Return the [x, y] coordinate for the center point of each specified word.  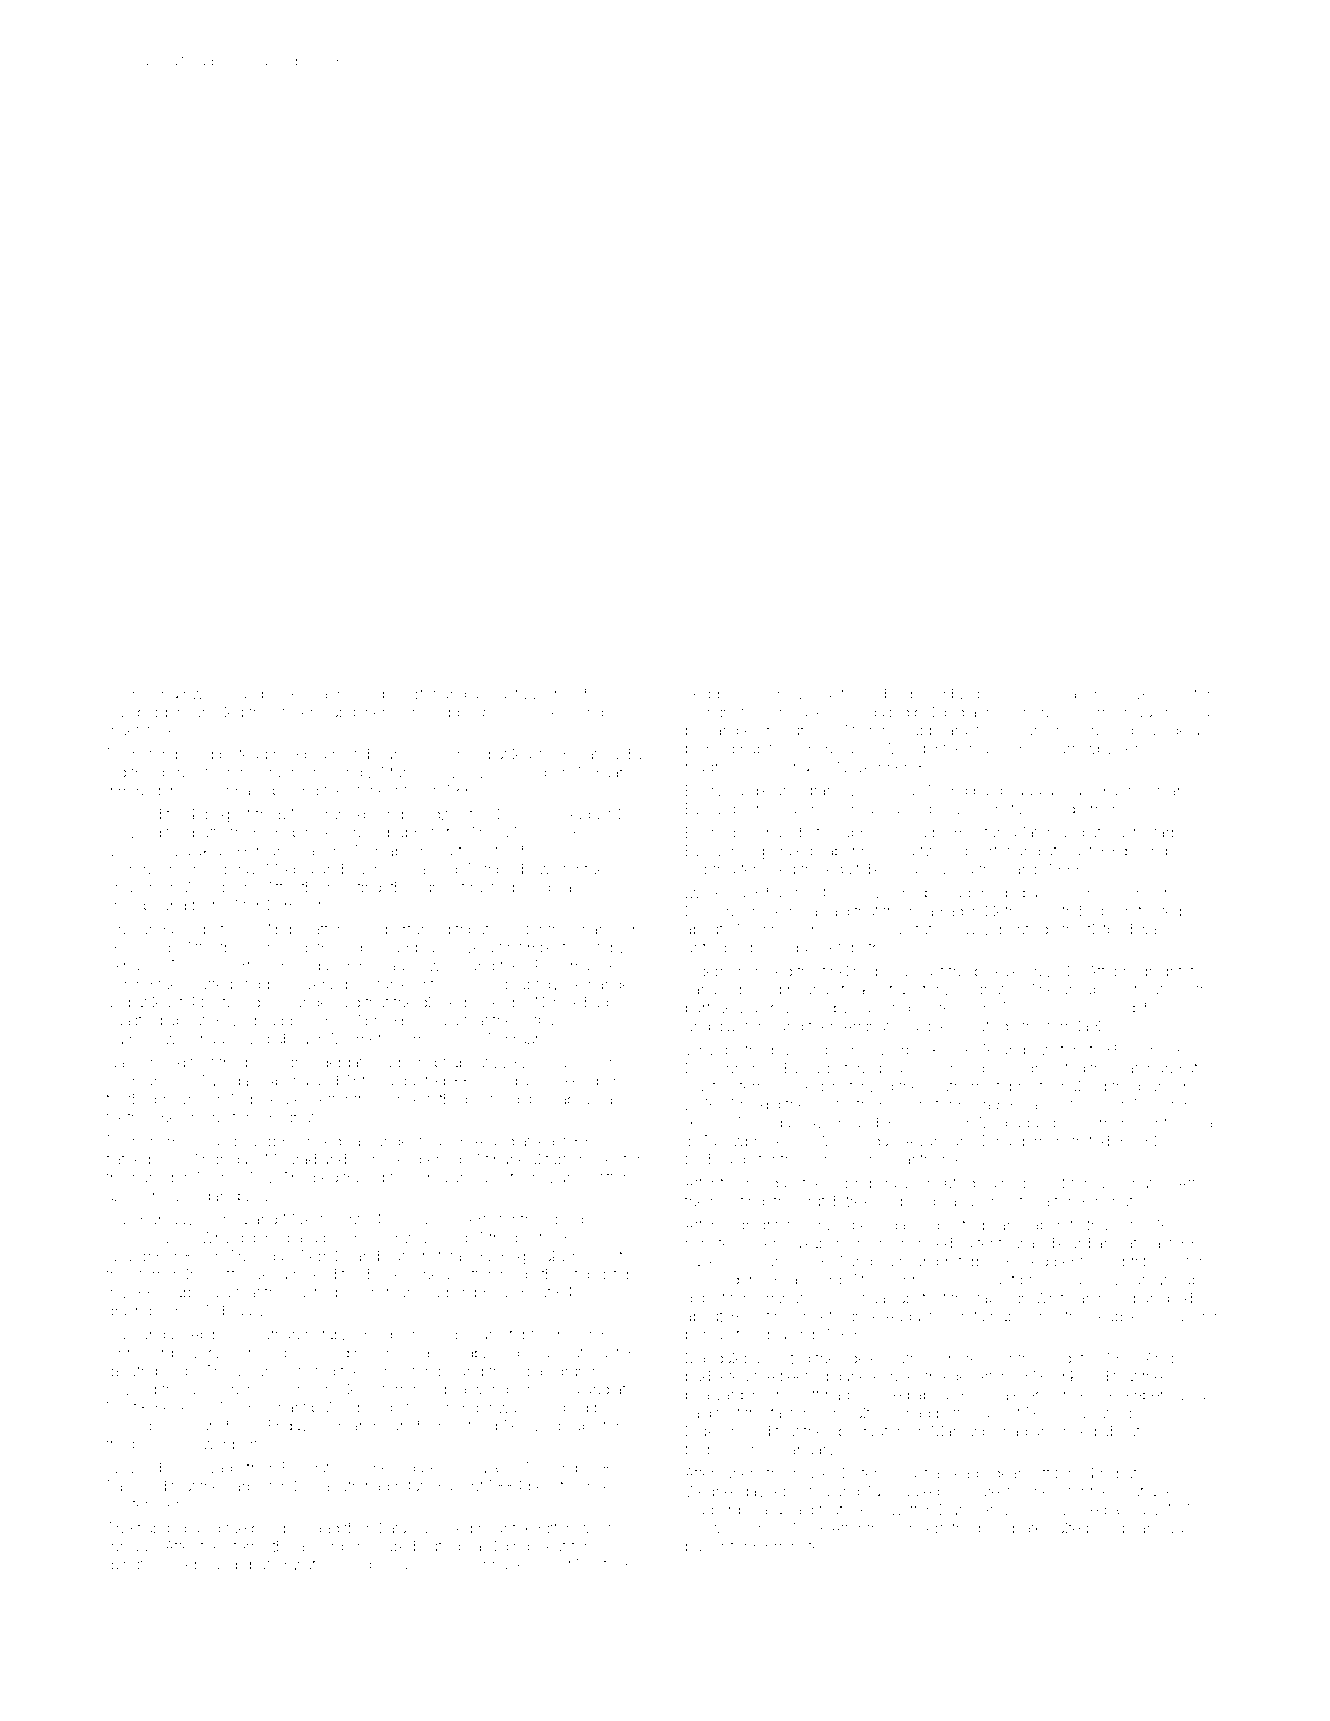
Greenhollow [150, 1237]
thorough [363, 696]
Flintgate [310, 1469]
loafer [796, 808]
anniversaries [1155, 790]
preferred [967, 1261]
